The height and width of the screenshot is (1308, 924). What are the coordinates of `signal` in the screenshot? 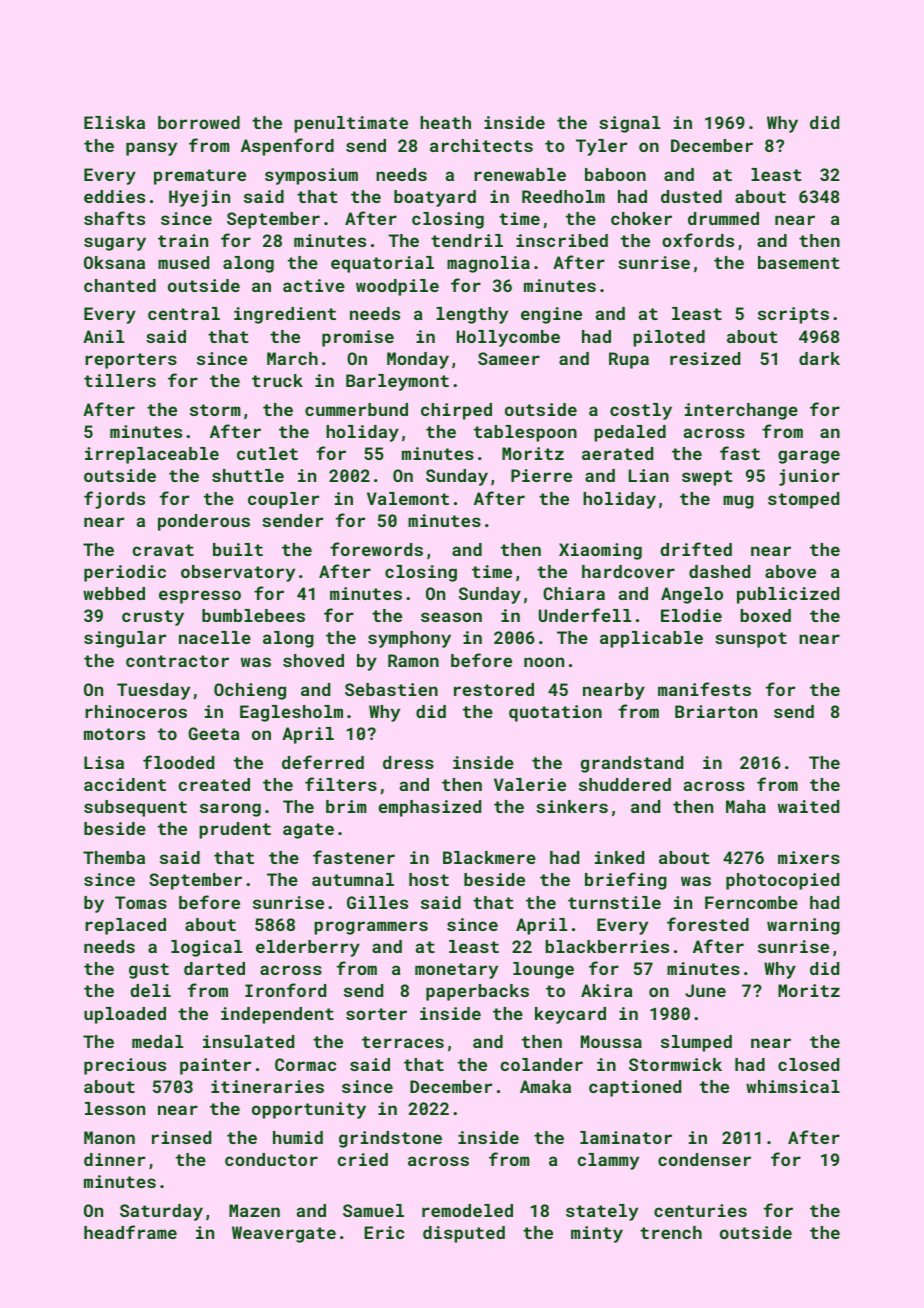 It's located at (630, 124).
